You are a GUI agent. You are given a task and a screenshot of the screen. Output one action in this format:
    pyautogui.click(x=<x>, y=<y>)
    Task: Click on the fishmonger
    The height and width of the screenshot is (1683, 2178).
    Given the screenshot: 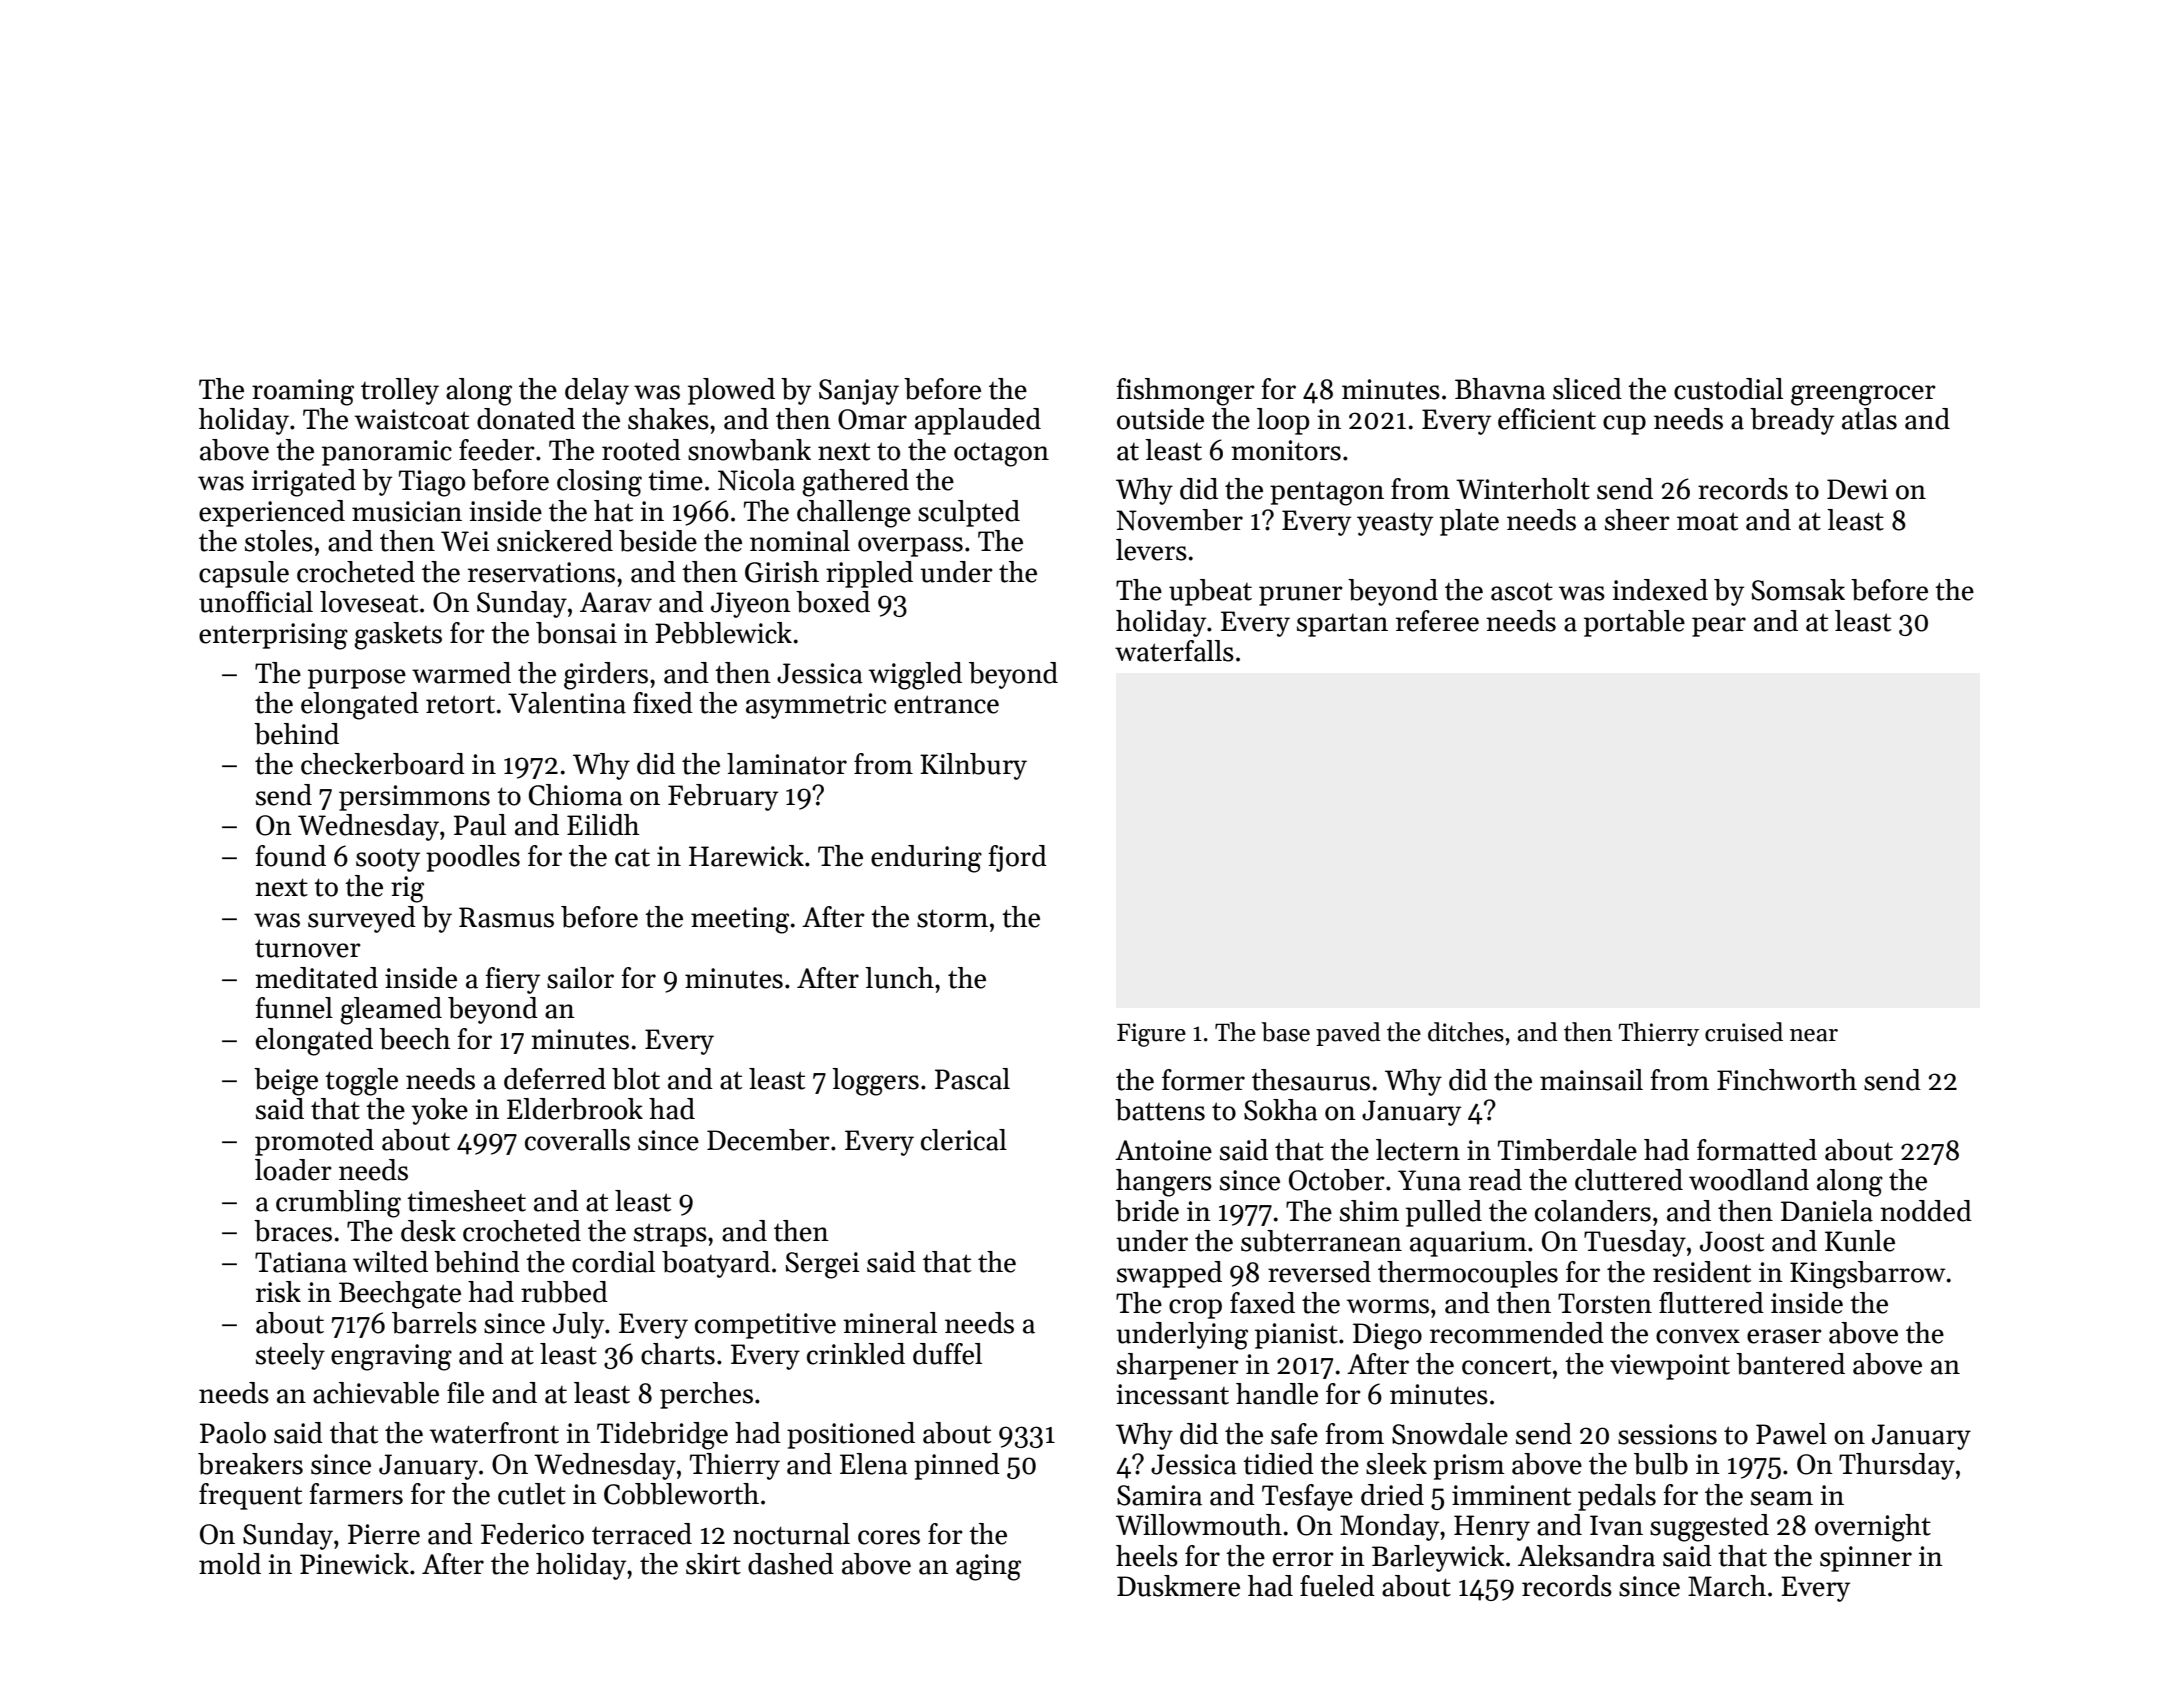 What is the action you would take?
    pyautogui.click(x=1185, y=392)
